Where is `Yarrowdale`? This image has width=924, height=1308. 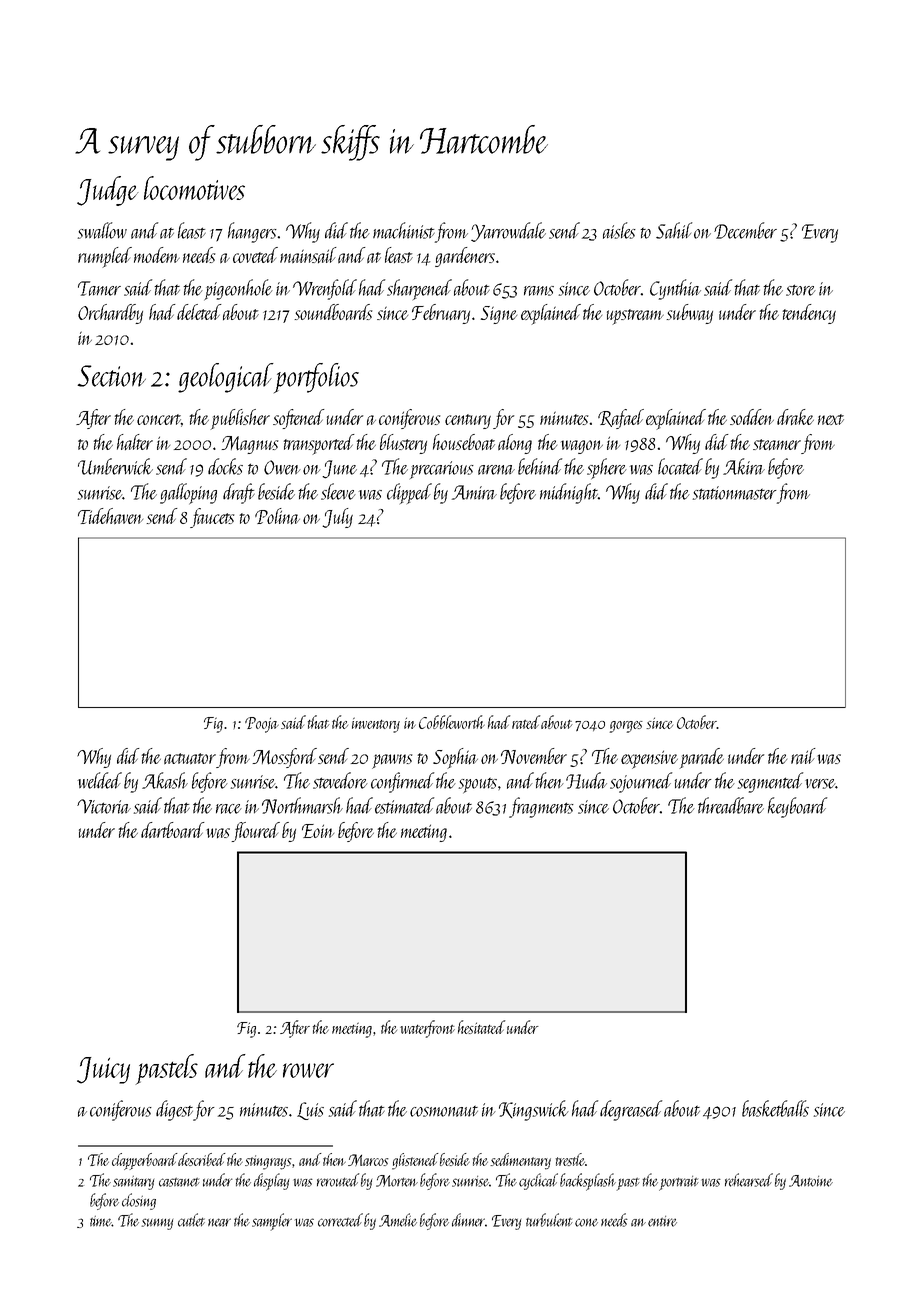
Yarrowdale is located at coordinates (508, 232).
